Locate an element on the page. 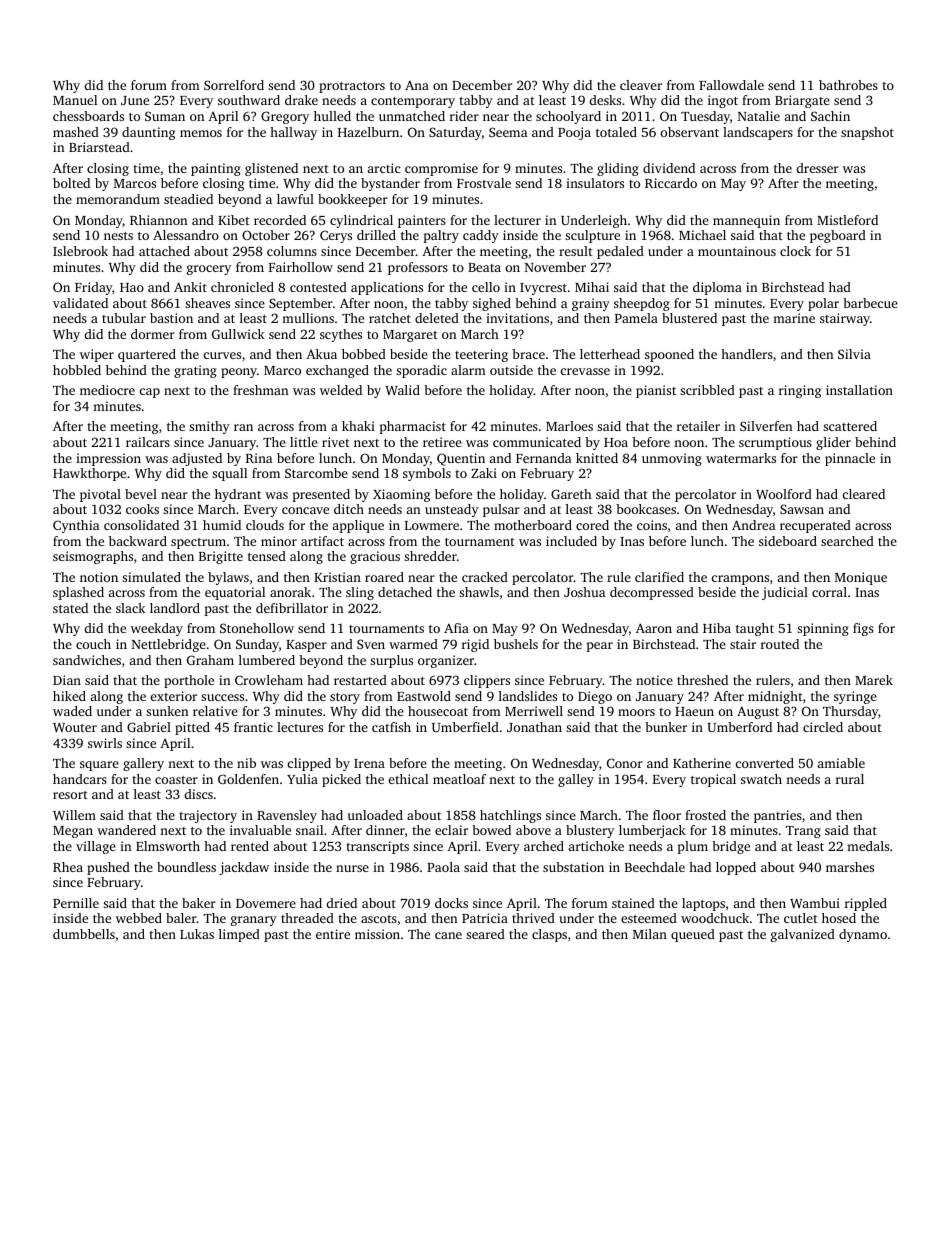  pinnacle is located at coordinates (850, 459).
